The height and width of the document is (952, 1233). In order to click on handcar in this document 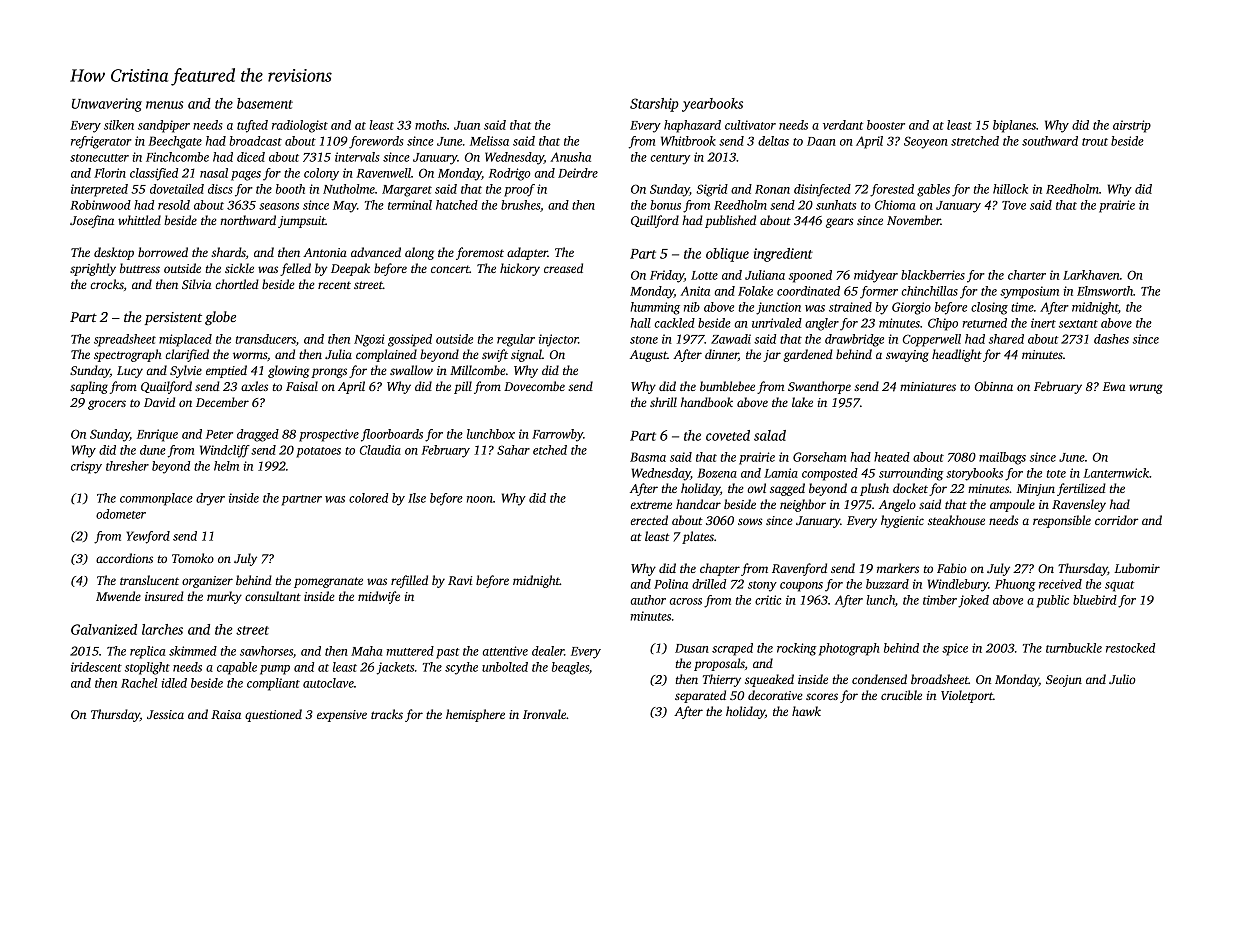, I will do `click(698, 504)`.
